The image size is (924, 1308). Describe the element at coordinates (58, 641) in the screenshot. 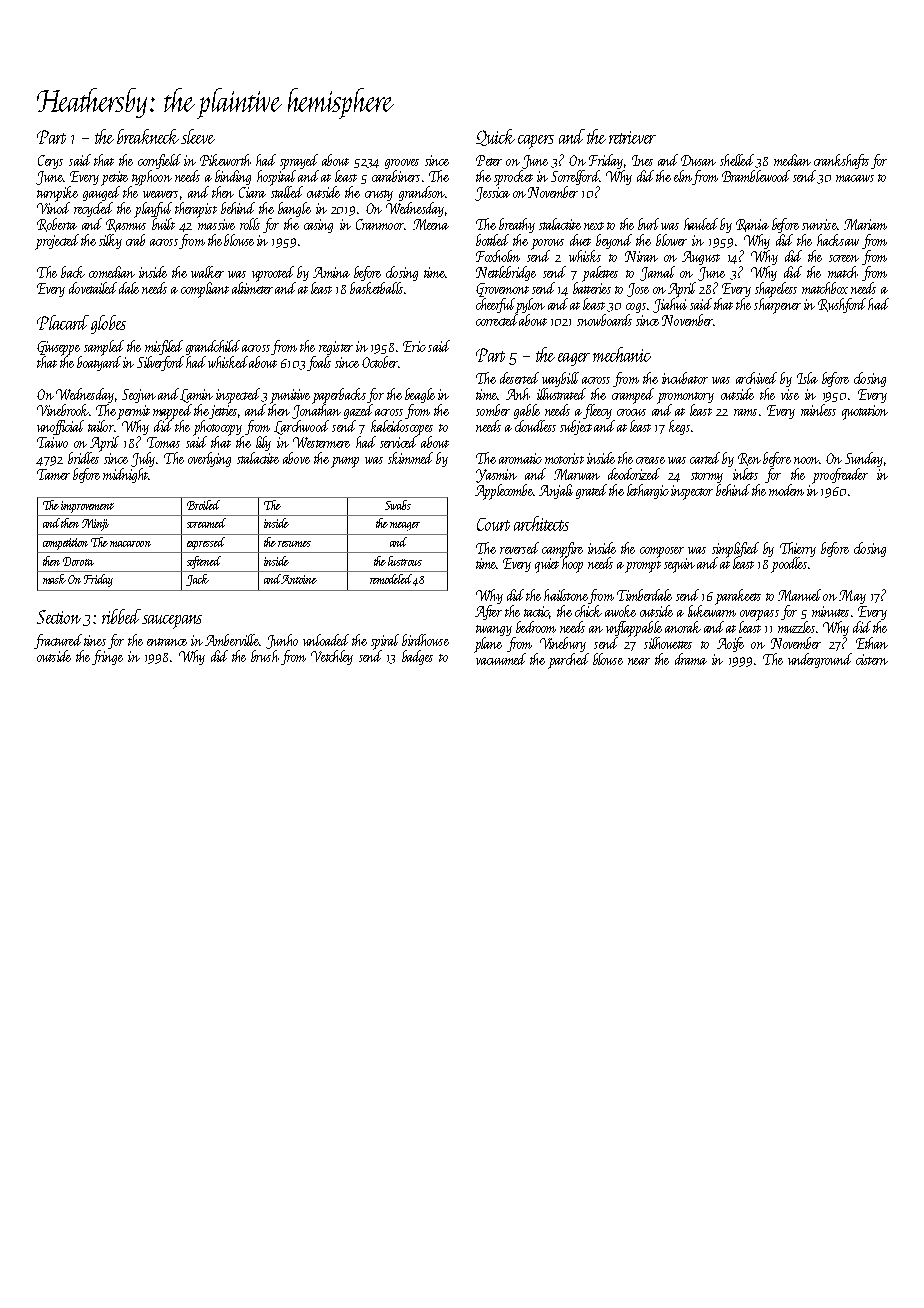

I see `fractured` at that location.
